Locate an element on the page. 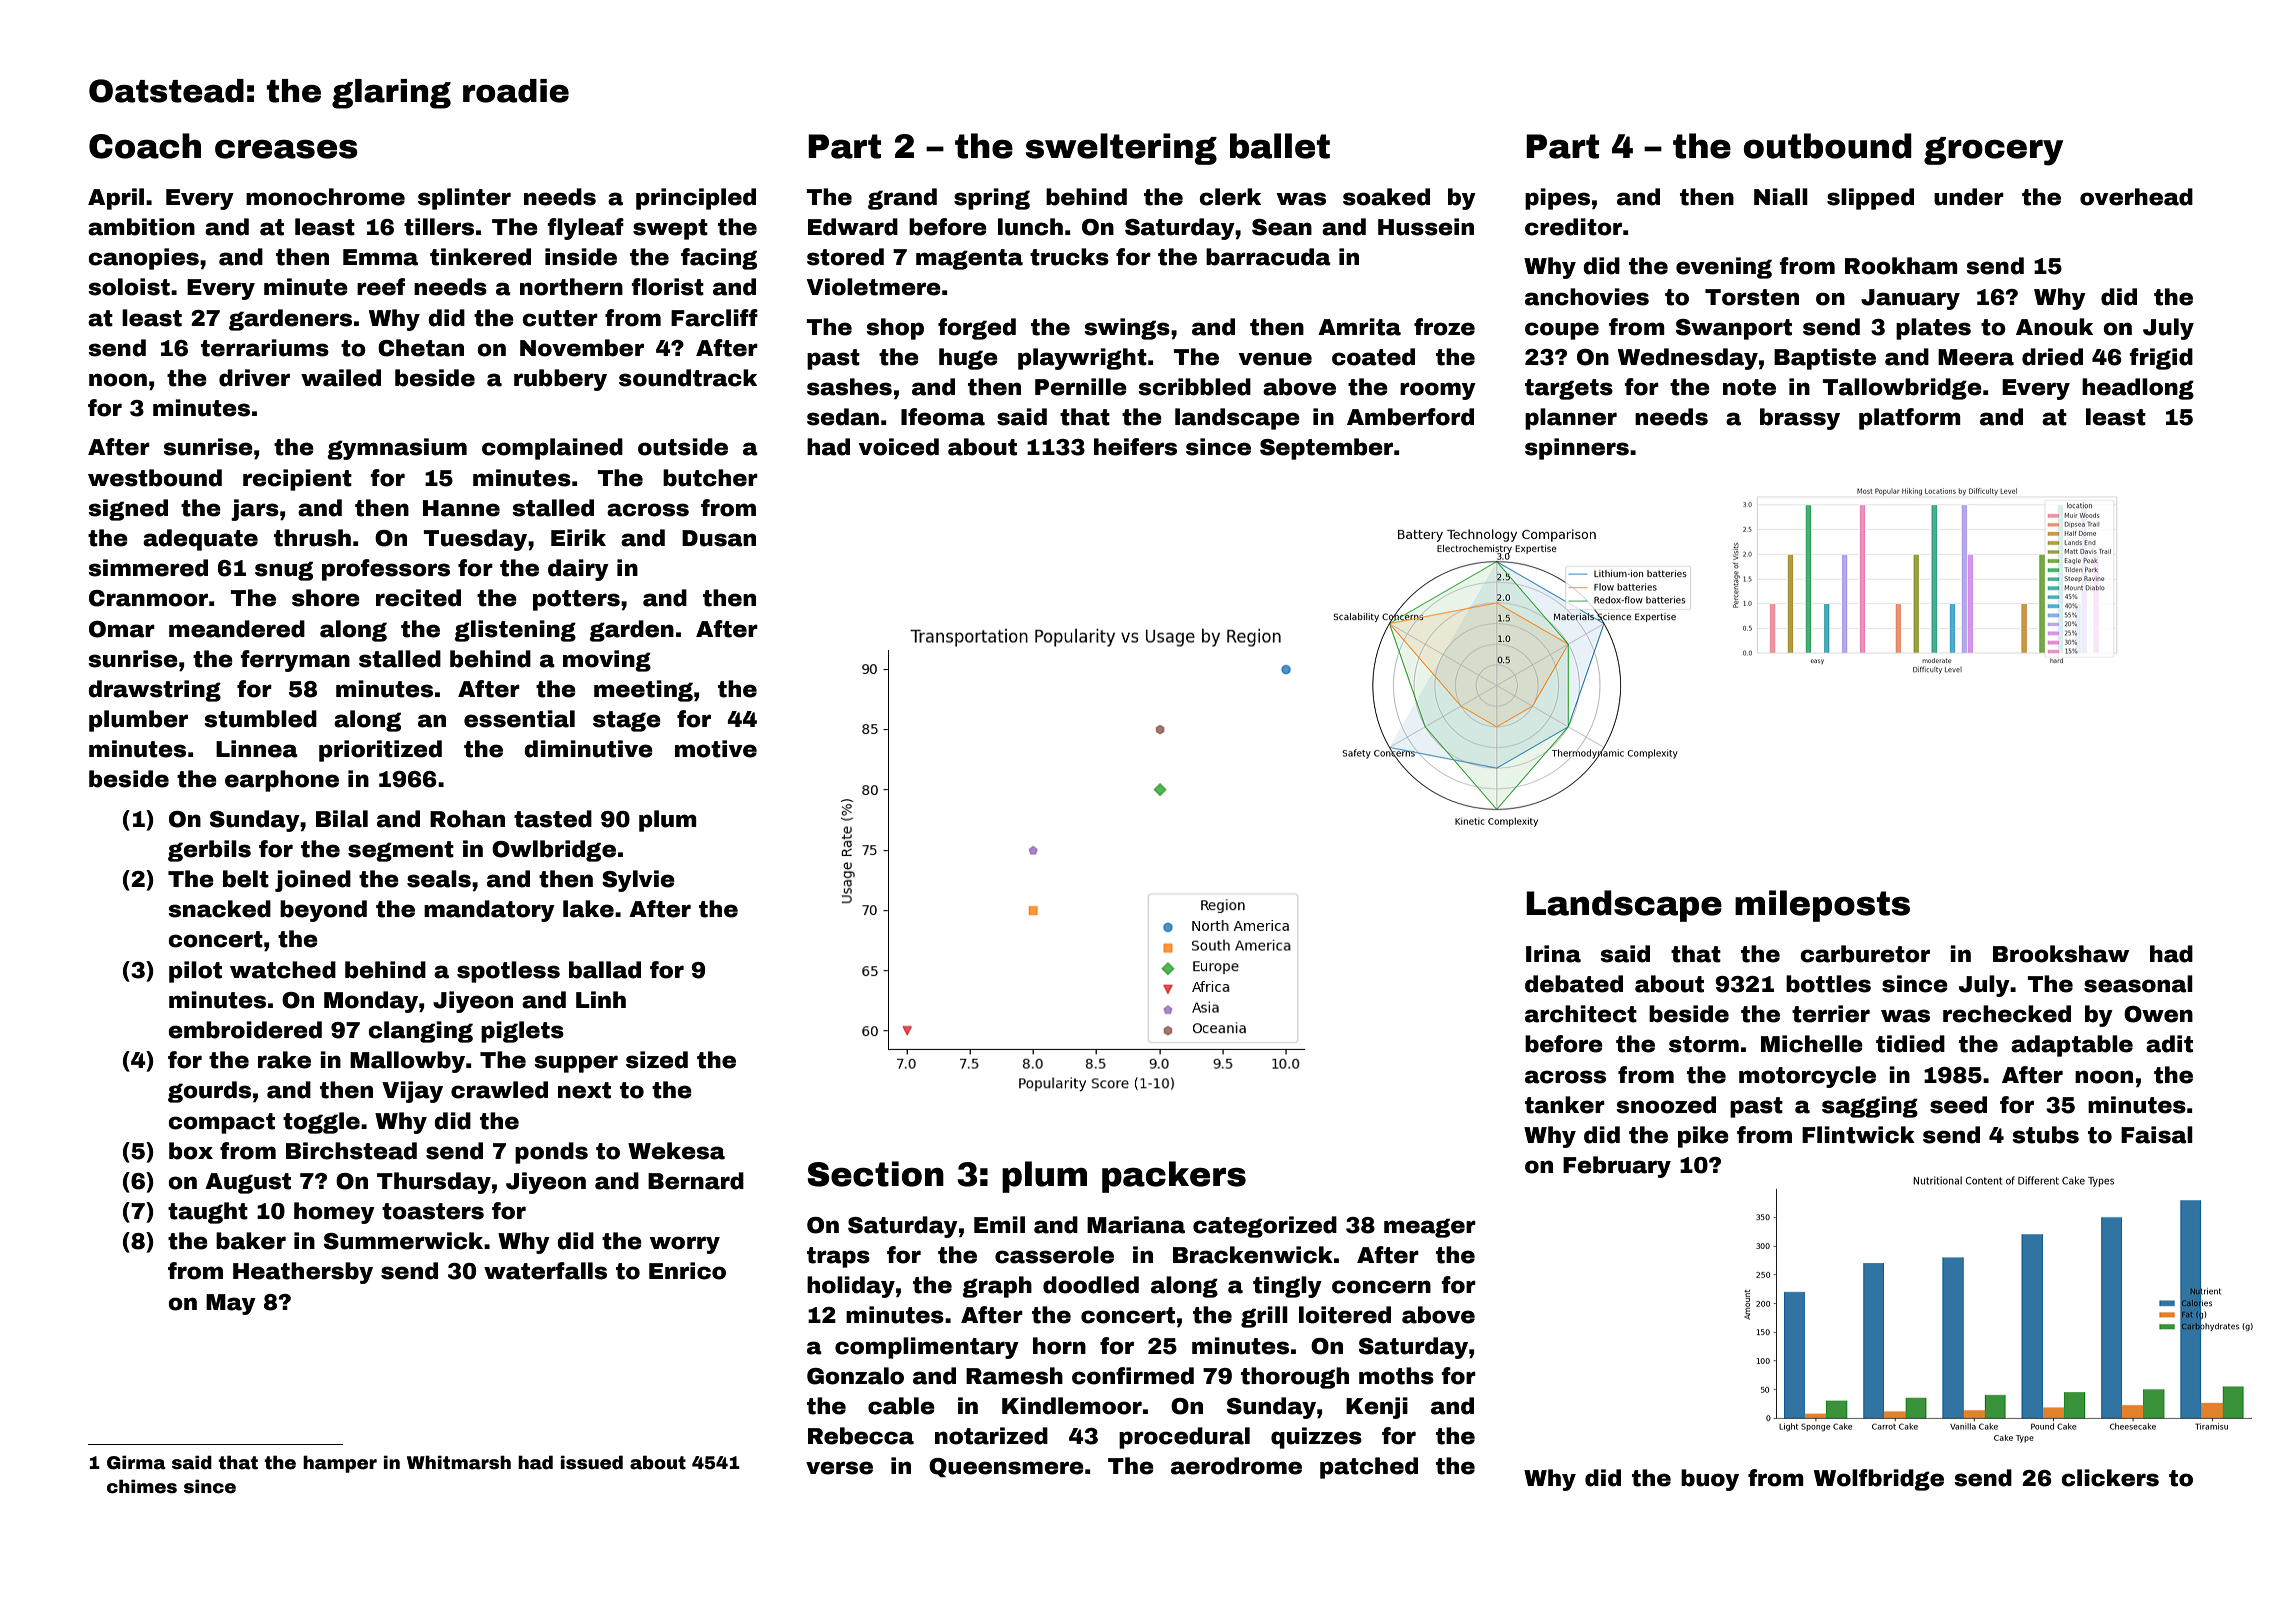 The width and height of the document is (2282, 1614). principled is located at coordinates (696, 199).
